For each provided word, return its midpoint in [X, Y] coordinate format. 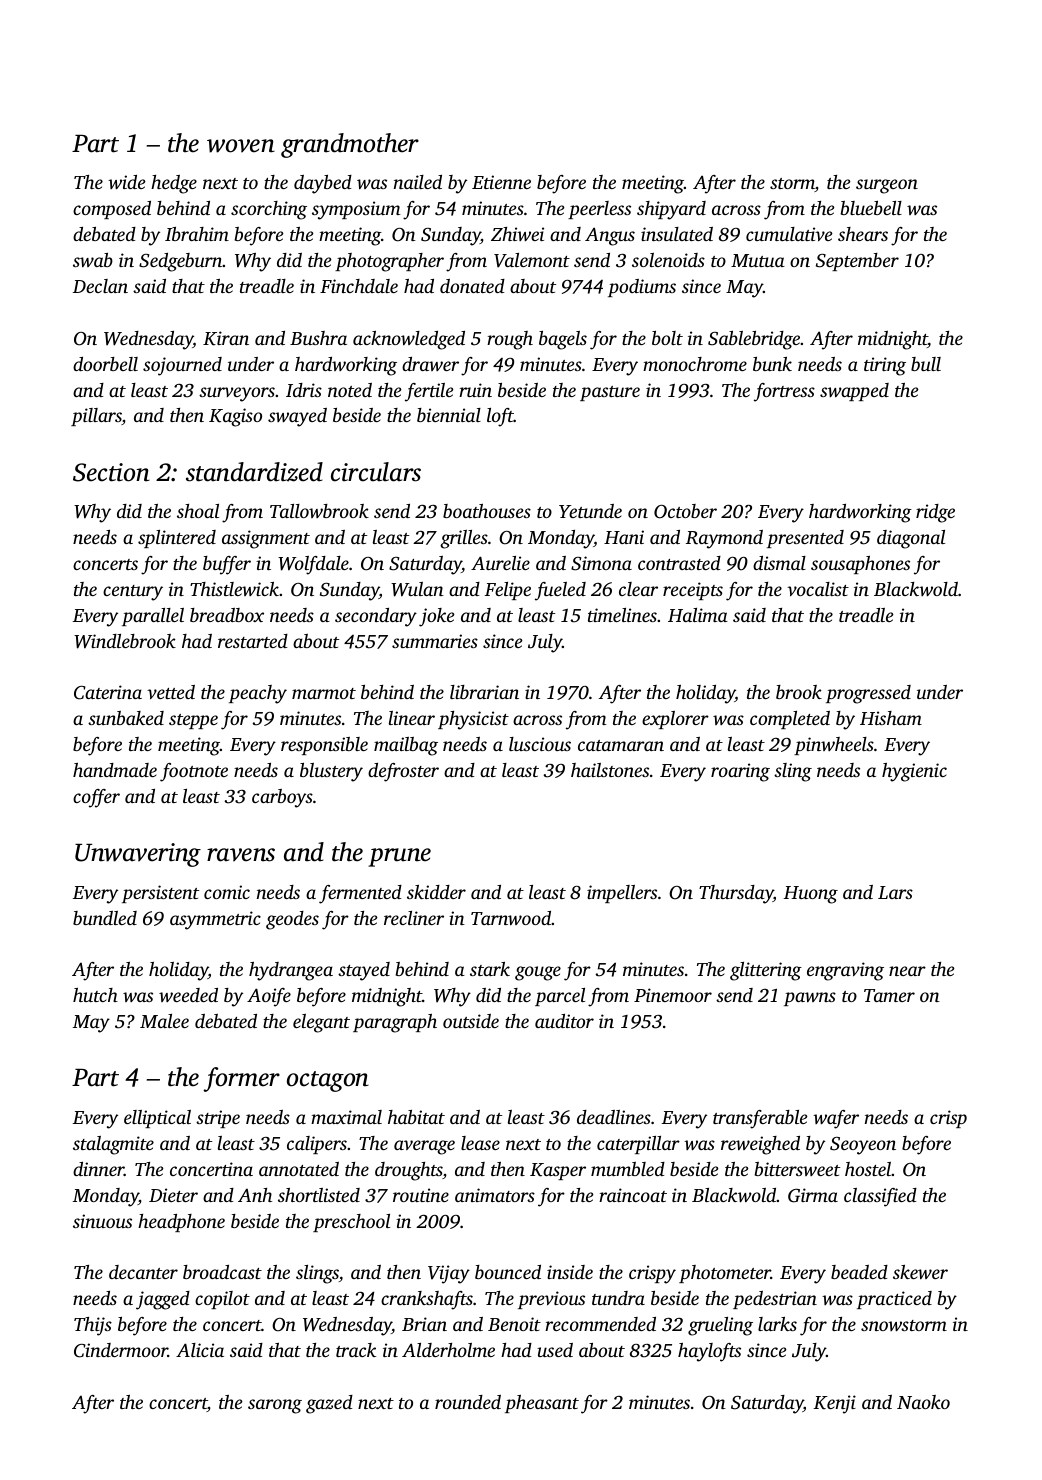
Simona [601, 563]
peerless [599, 210]
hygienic [914, 772]
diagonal [911, 539]
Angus [610, 236]
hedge [174, 184]
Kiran [226, 338]
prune [399, 857]
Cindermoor [121, 1350]
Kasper [558, 1171]
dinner [98, 1169]
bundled [105, 918]
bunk [772, 364]
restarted [253, 641]
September [857, 262]
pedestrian [775, 1300]
